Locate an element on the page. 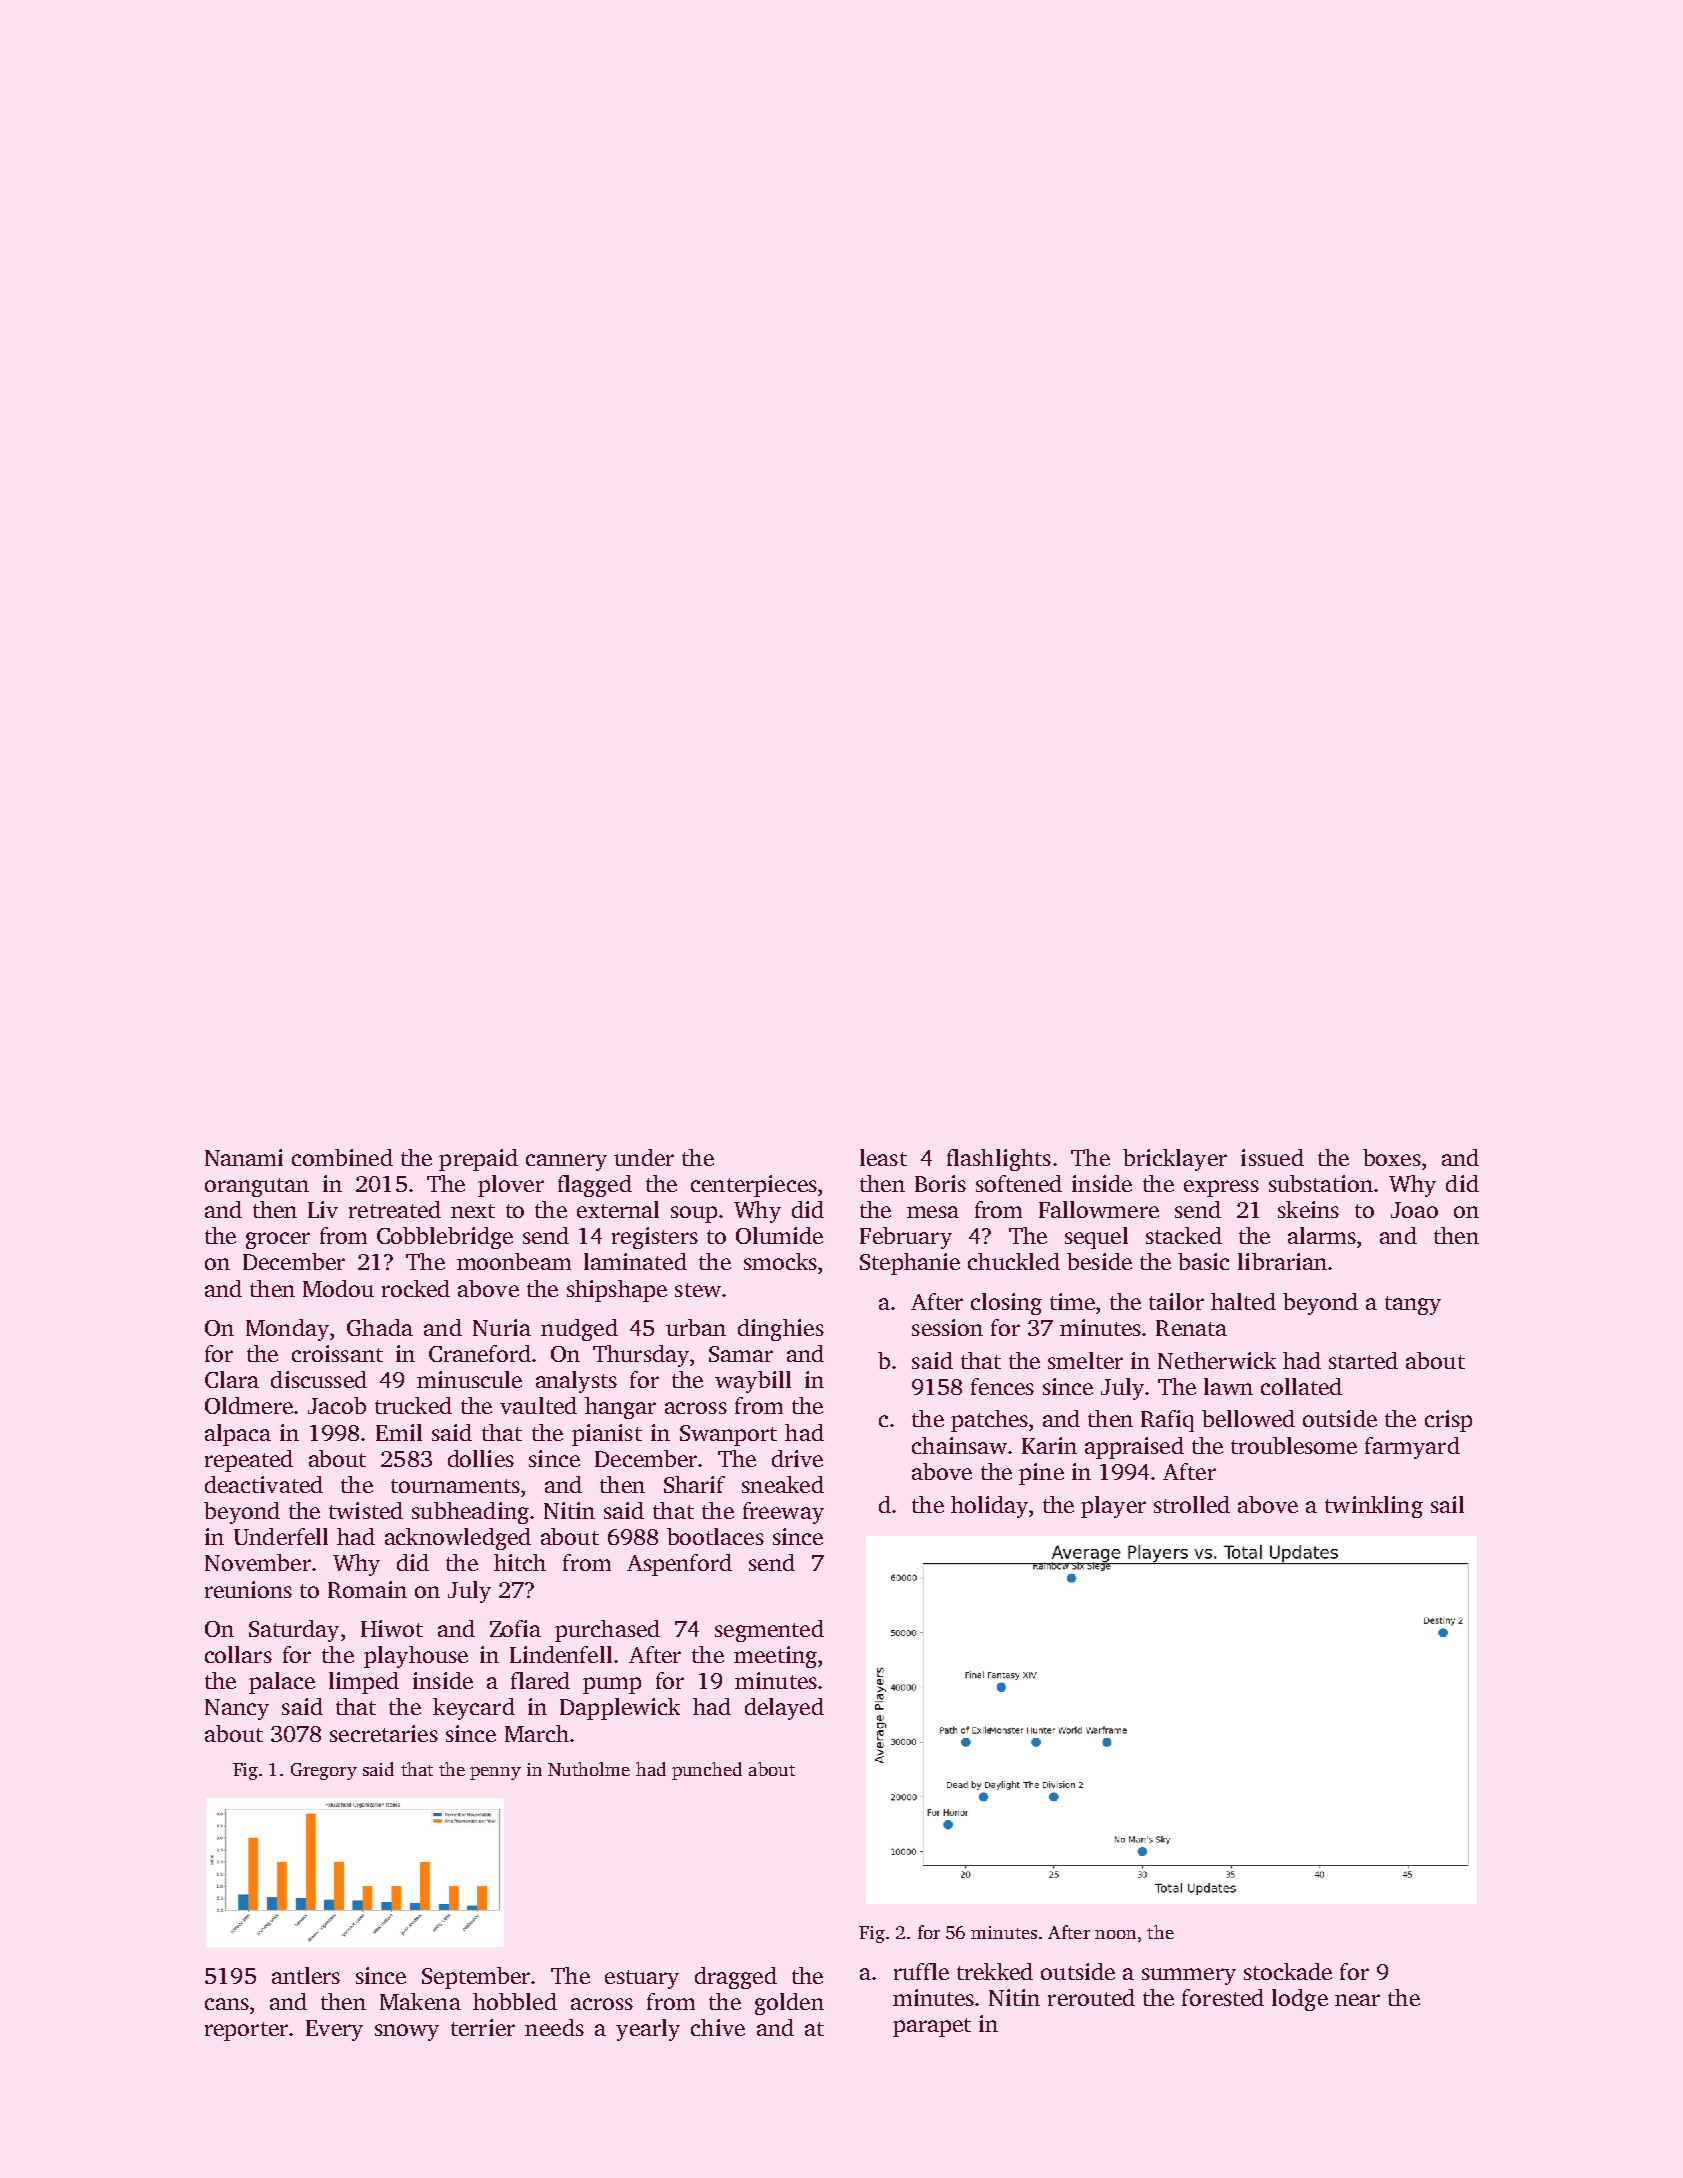 This document has height=2178, width=1683. near is located at coordinates (1357, 2000).
